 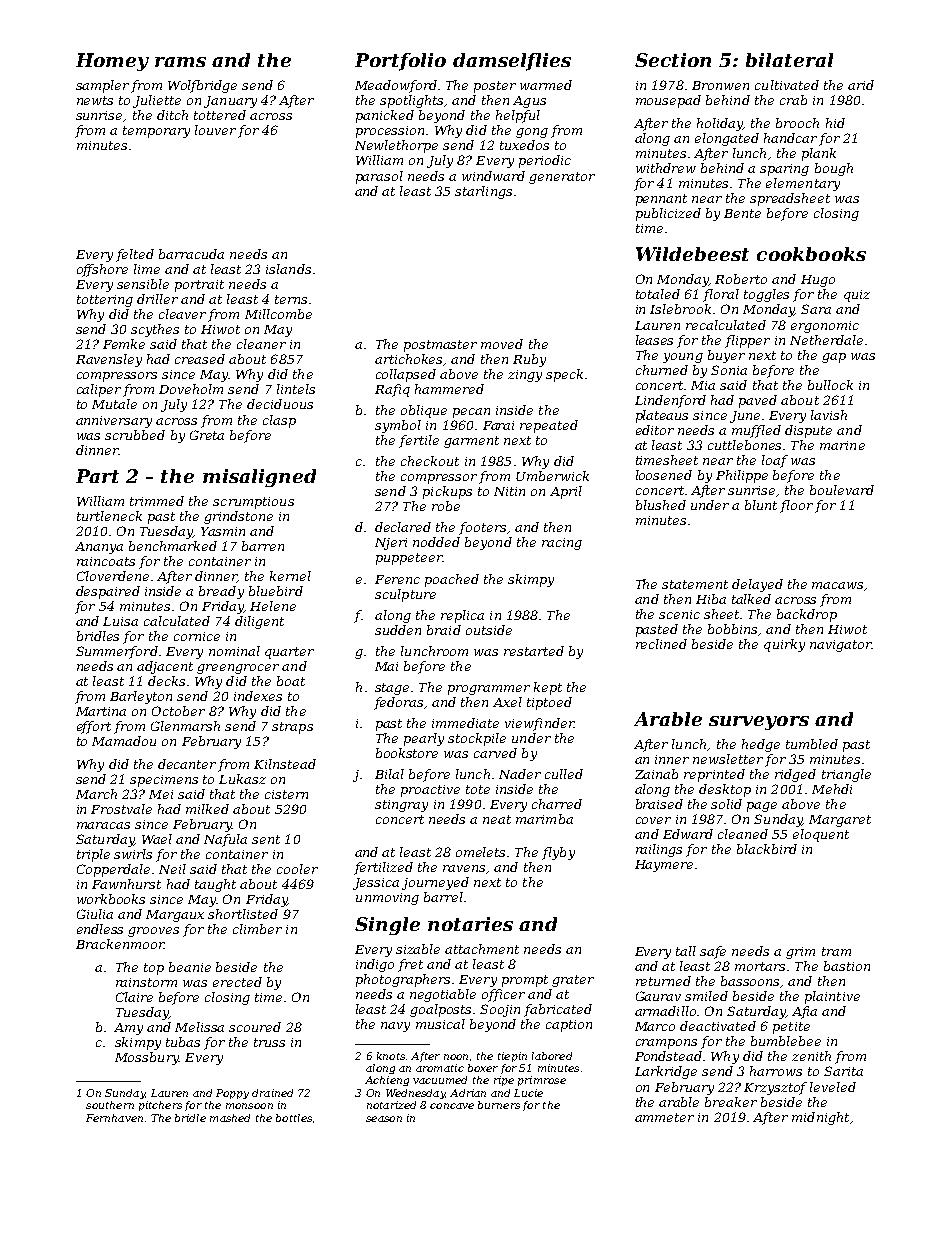 I want to click on racing, so click(x=562, y=544).
